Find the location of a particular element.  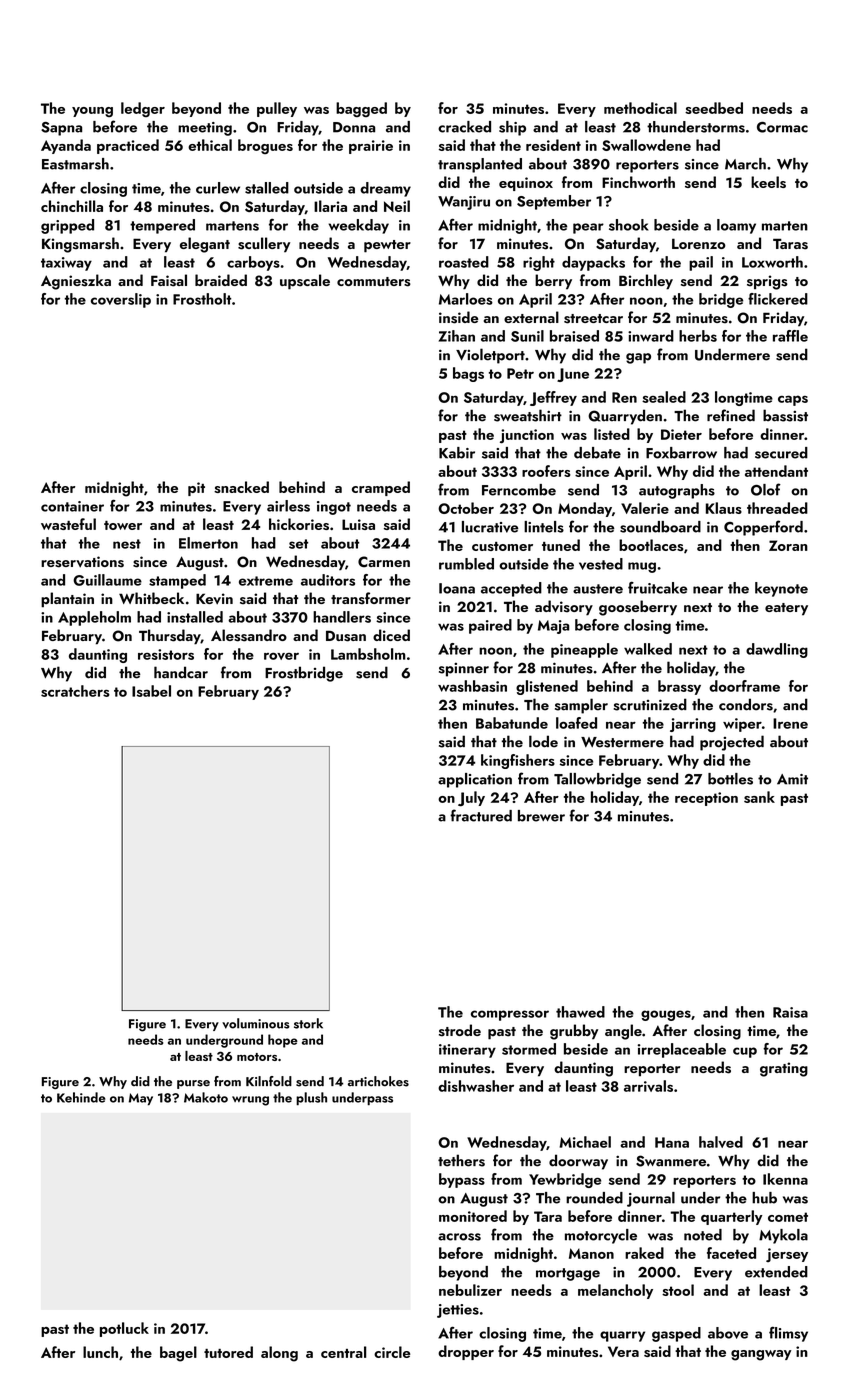

scratchers is located at coordinates (75, 691).
